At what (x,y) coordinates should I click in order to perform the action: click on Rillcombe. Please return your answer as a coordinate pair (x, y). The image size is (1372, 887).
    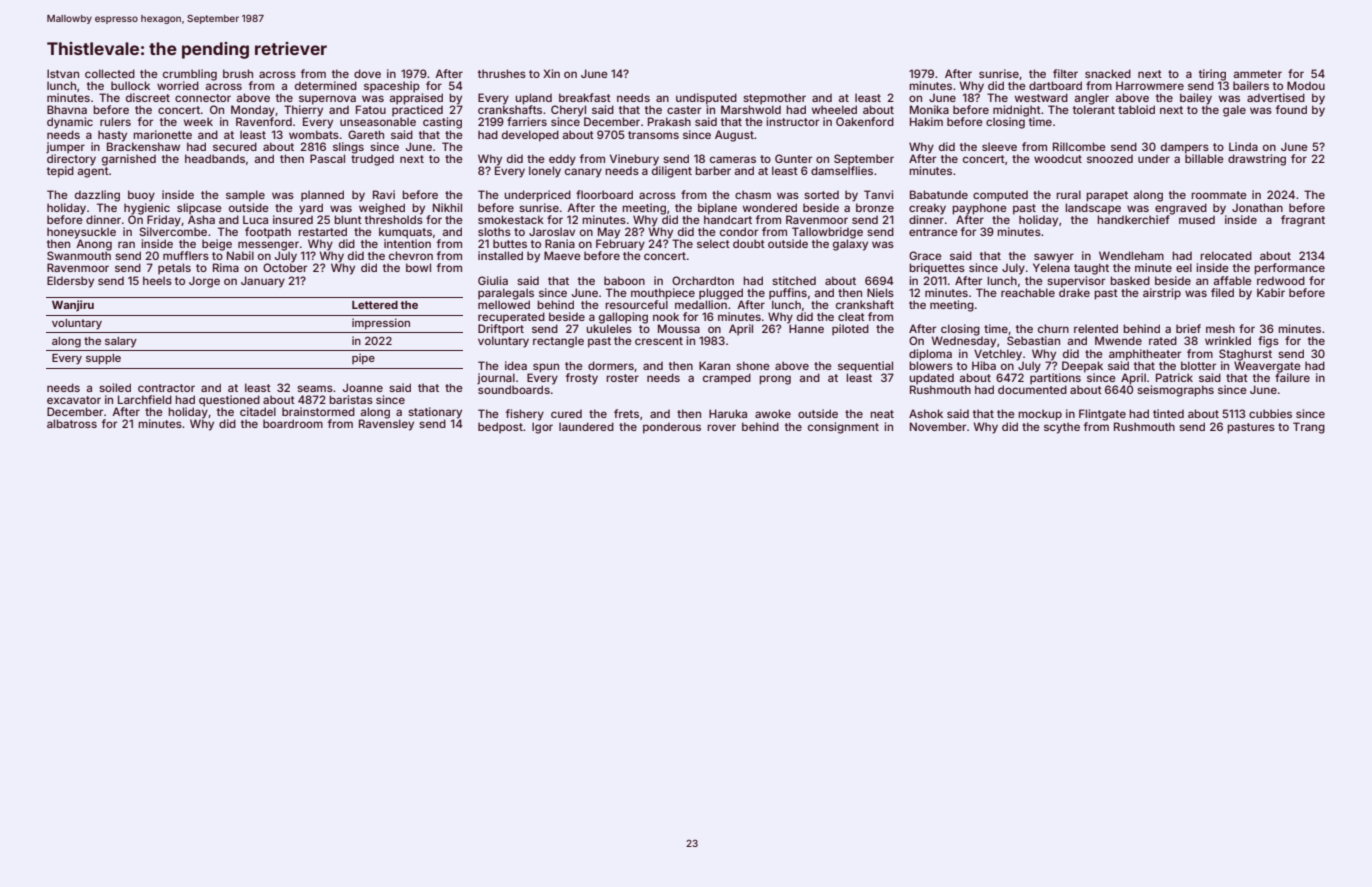
    Looking at the image, I should click on (1079, 146).
